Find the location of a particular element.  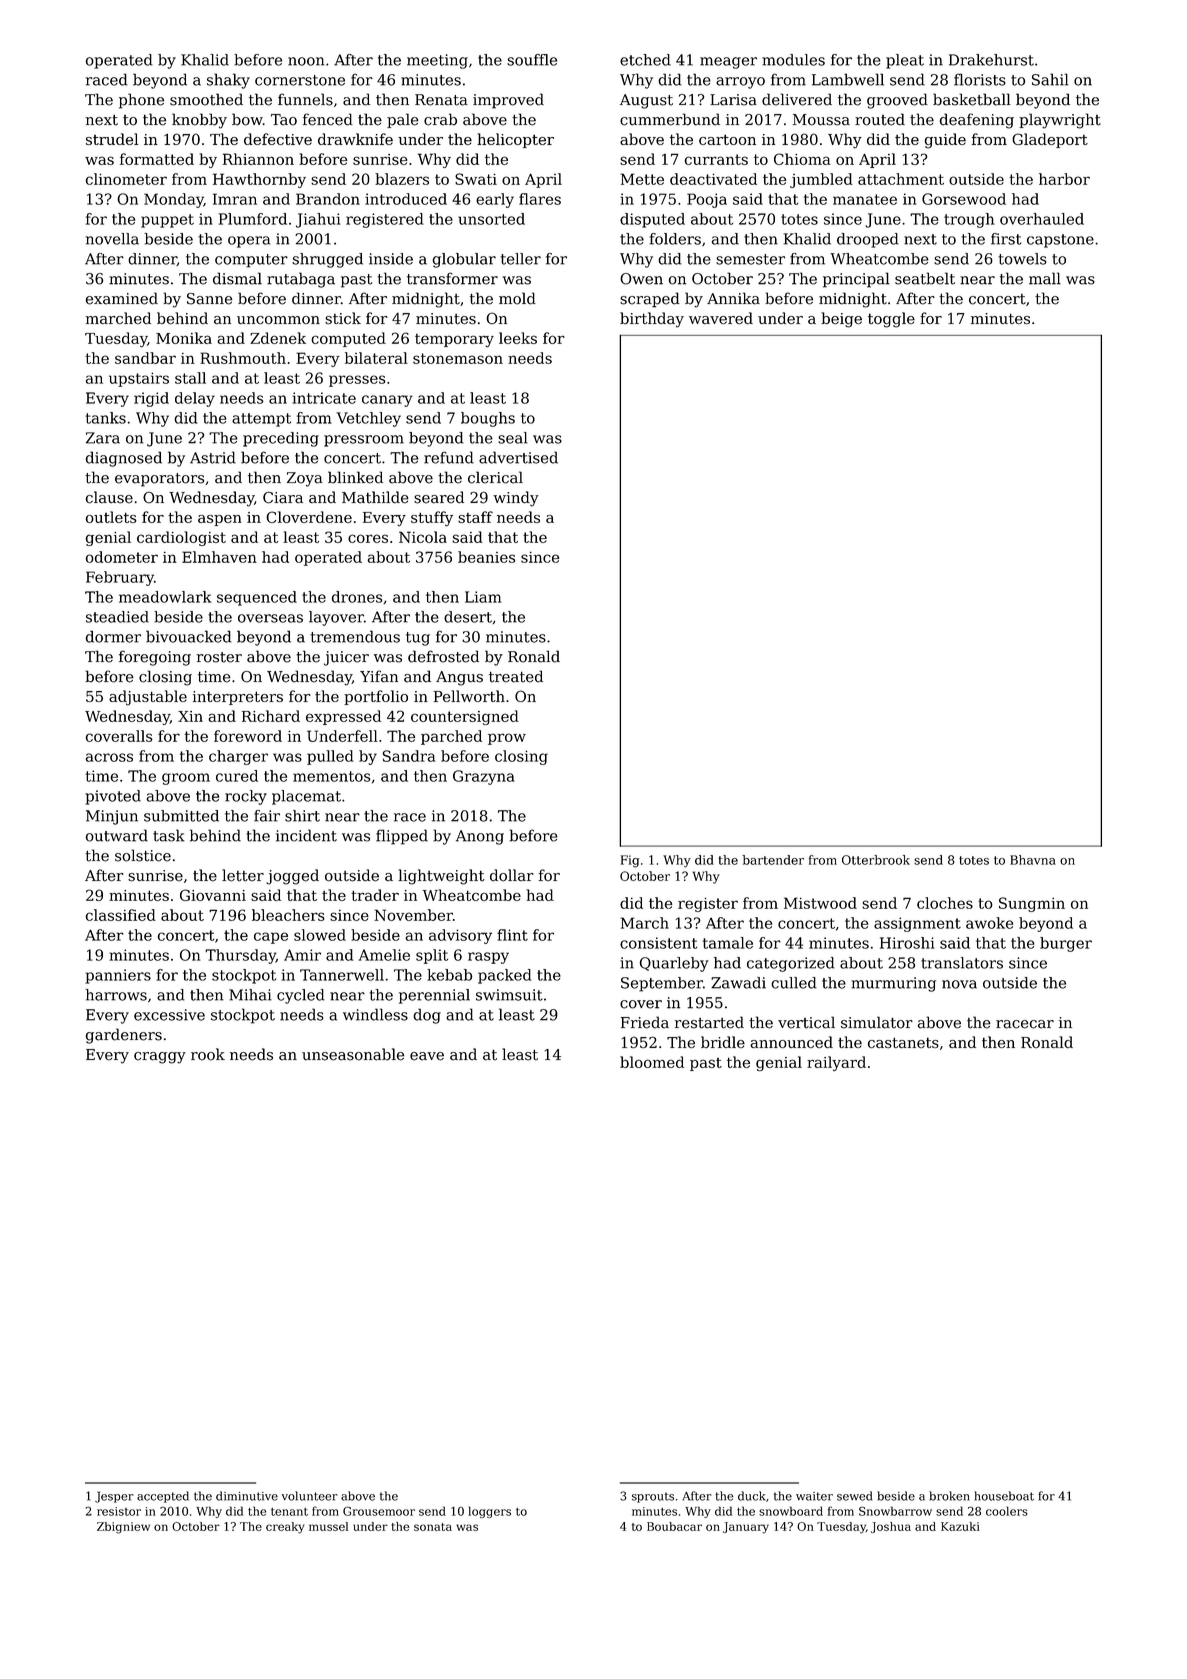

noon is located at coordinates (306, 61).
